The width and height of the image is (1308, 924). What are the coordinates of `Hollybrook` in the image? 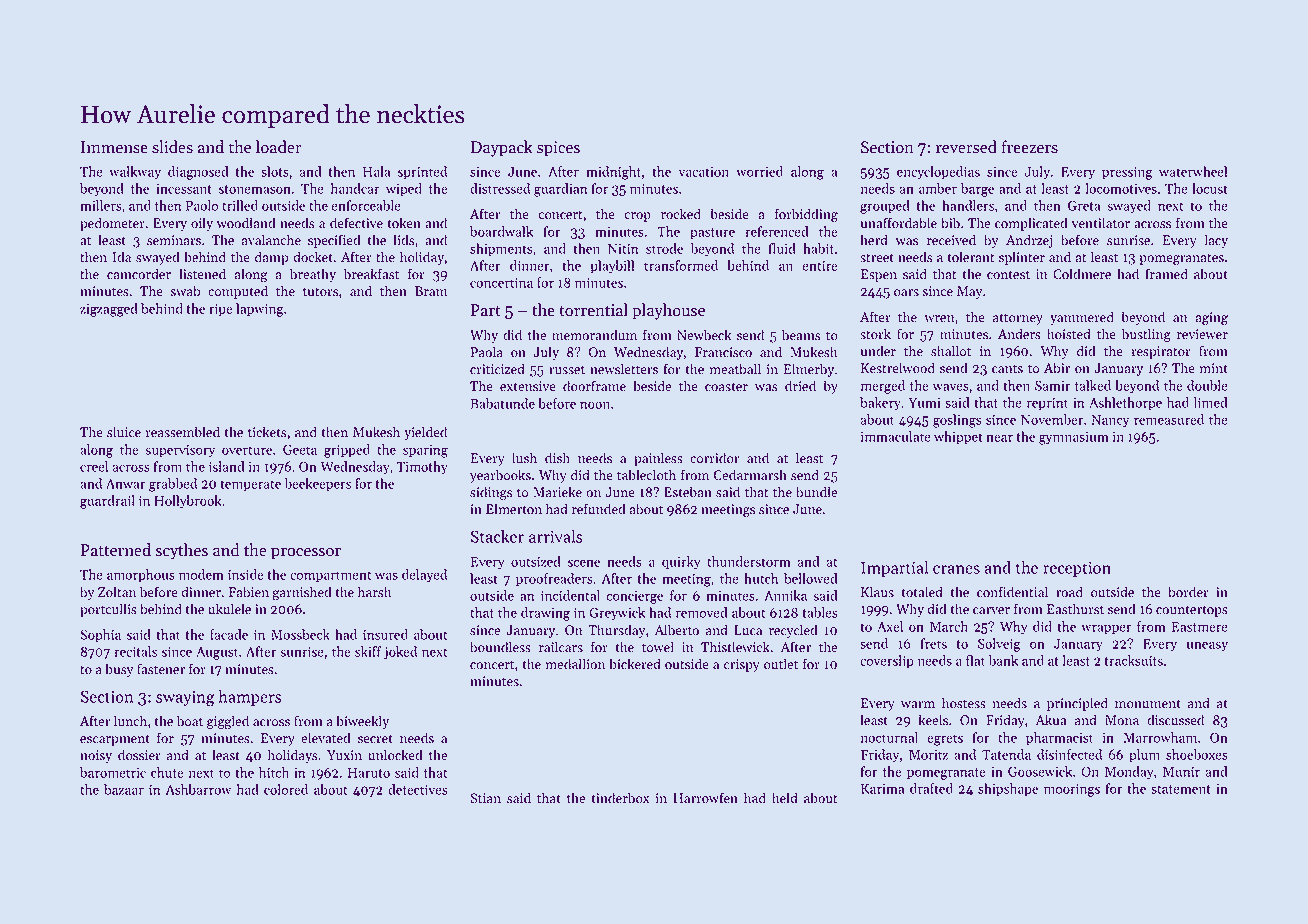 It's located at (187, 502).
